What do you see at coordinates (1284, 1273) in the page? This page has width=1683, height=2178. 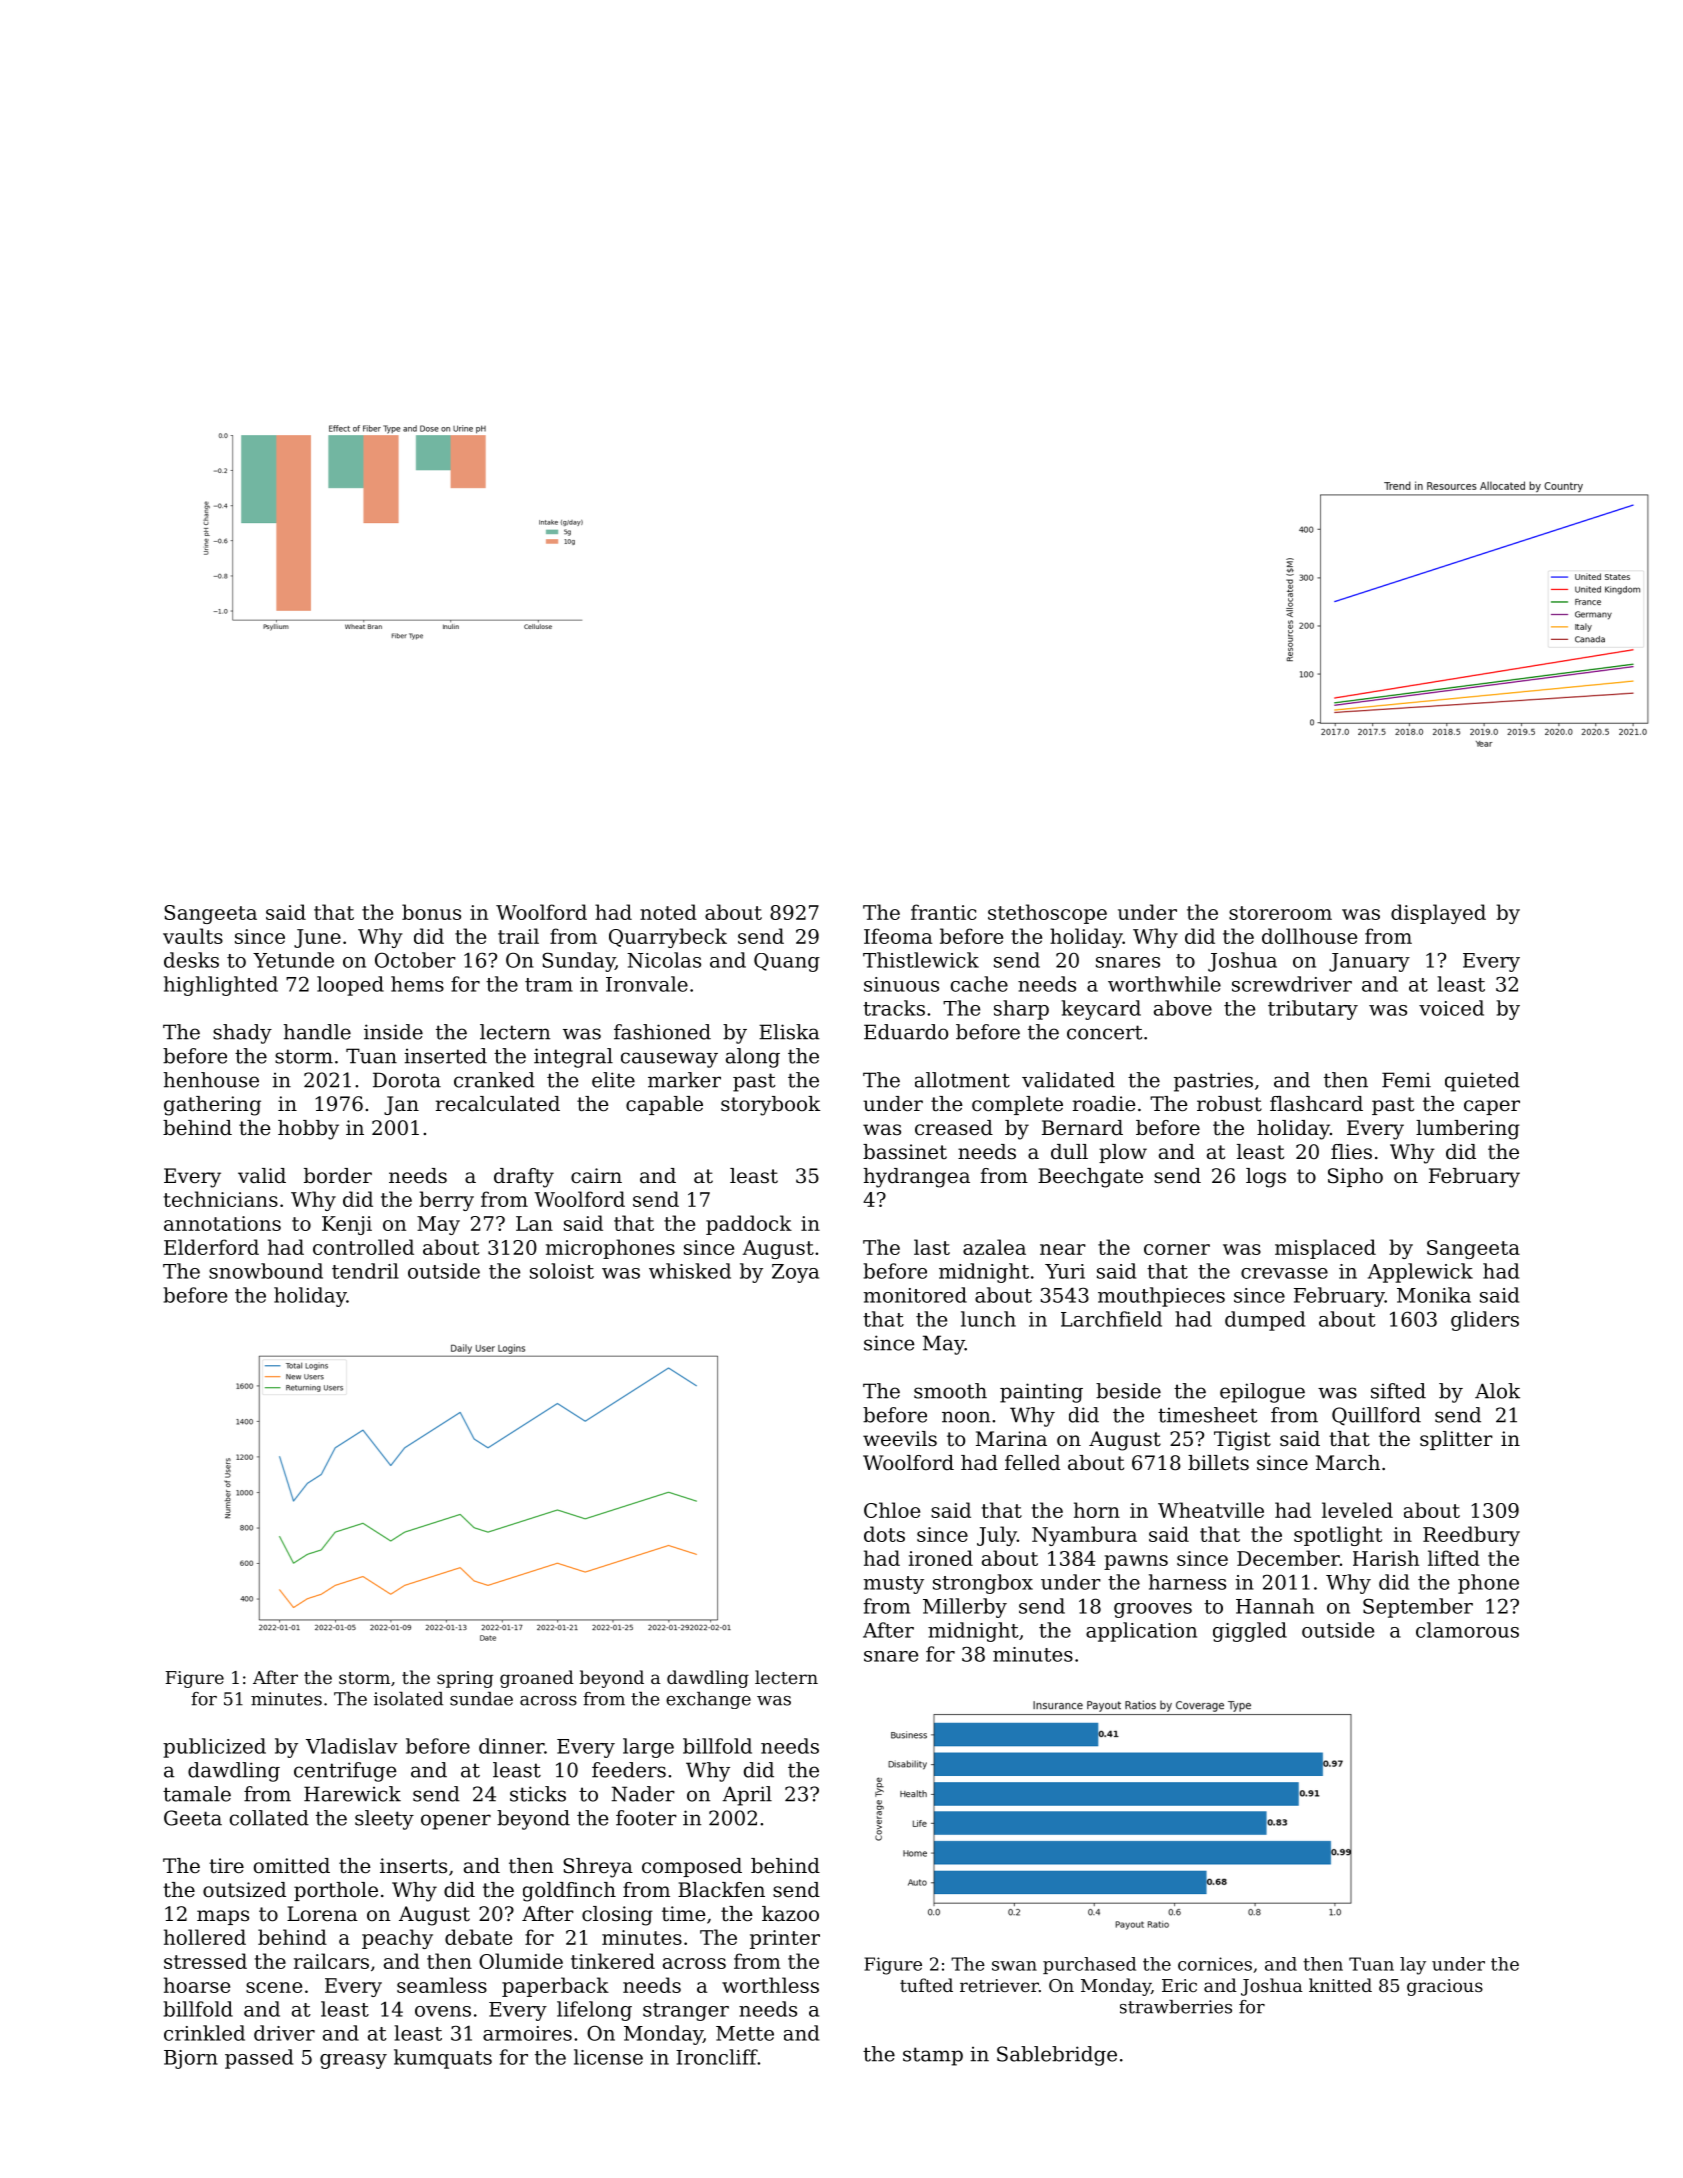 I see `crevasse` at bounding box center [1284, 1273].
